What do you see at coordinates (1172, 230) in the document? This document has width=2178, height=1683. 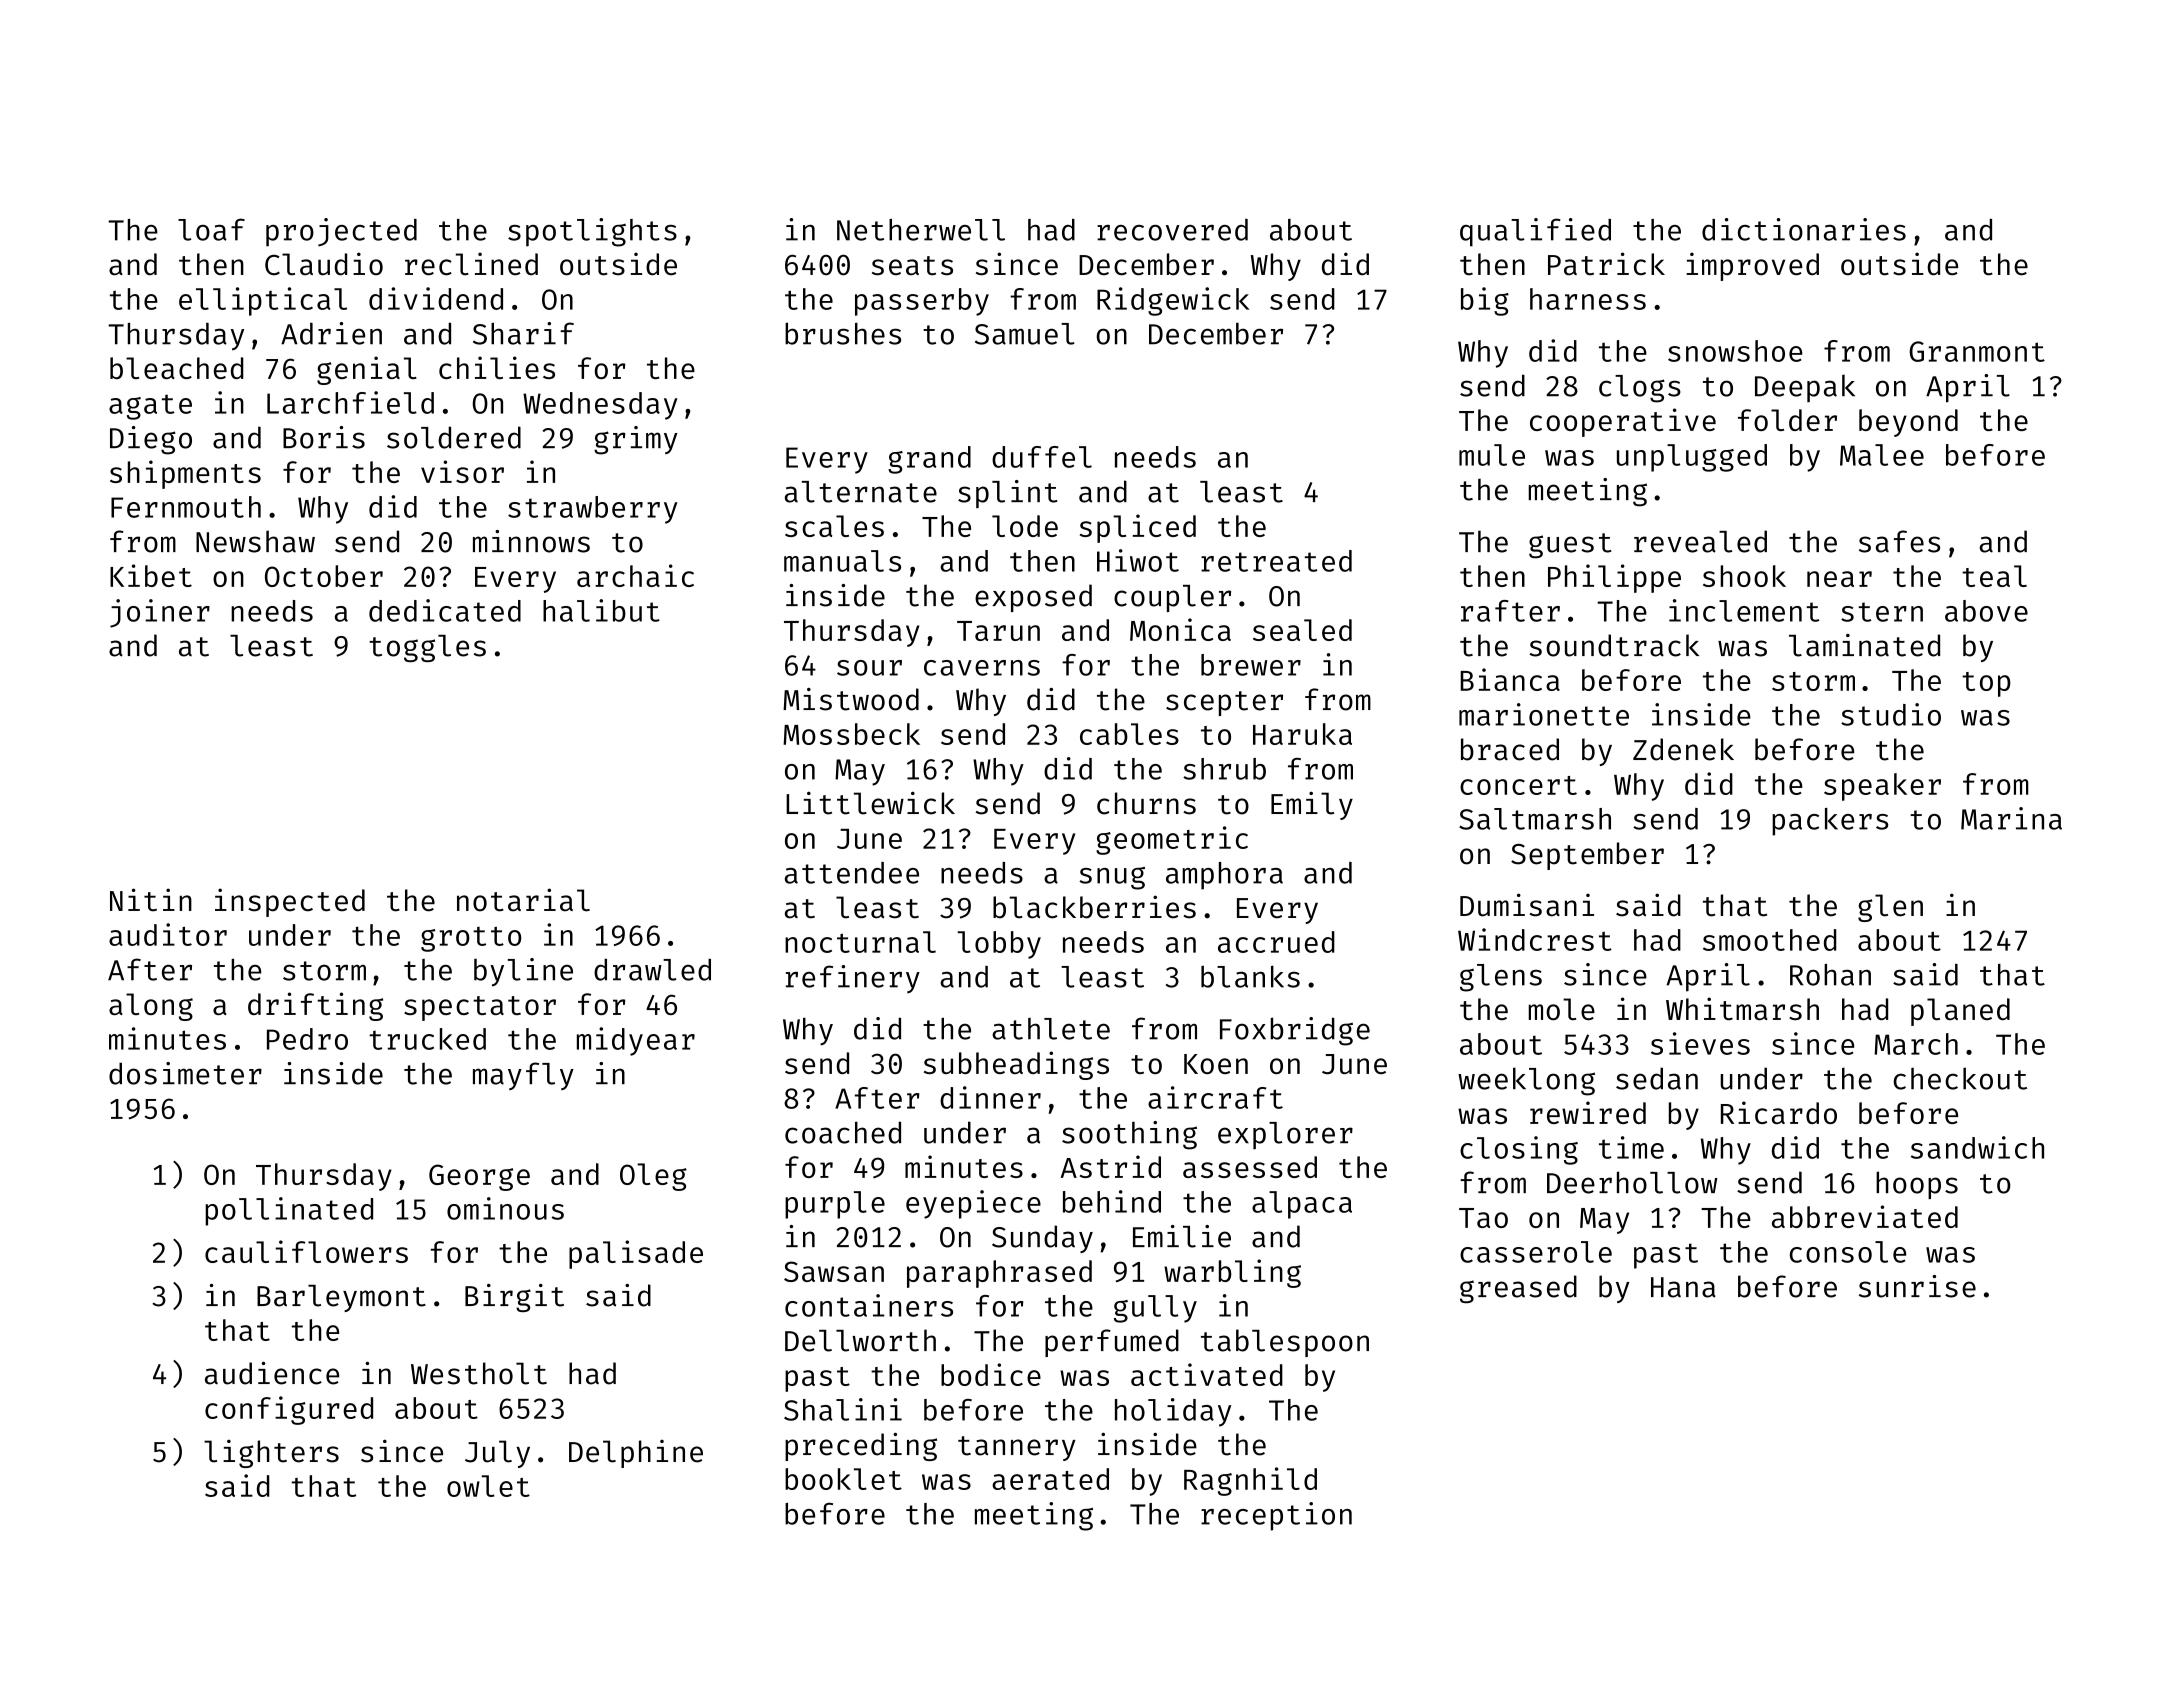 I see `recovered` at bounding box center [1172, 230].
